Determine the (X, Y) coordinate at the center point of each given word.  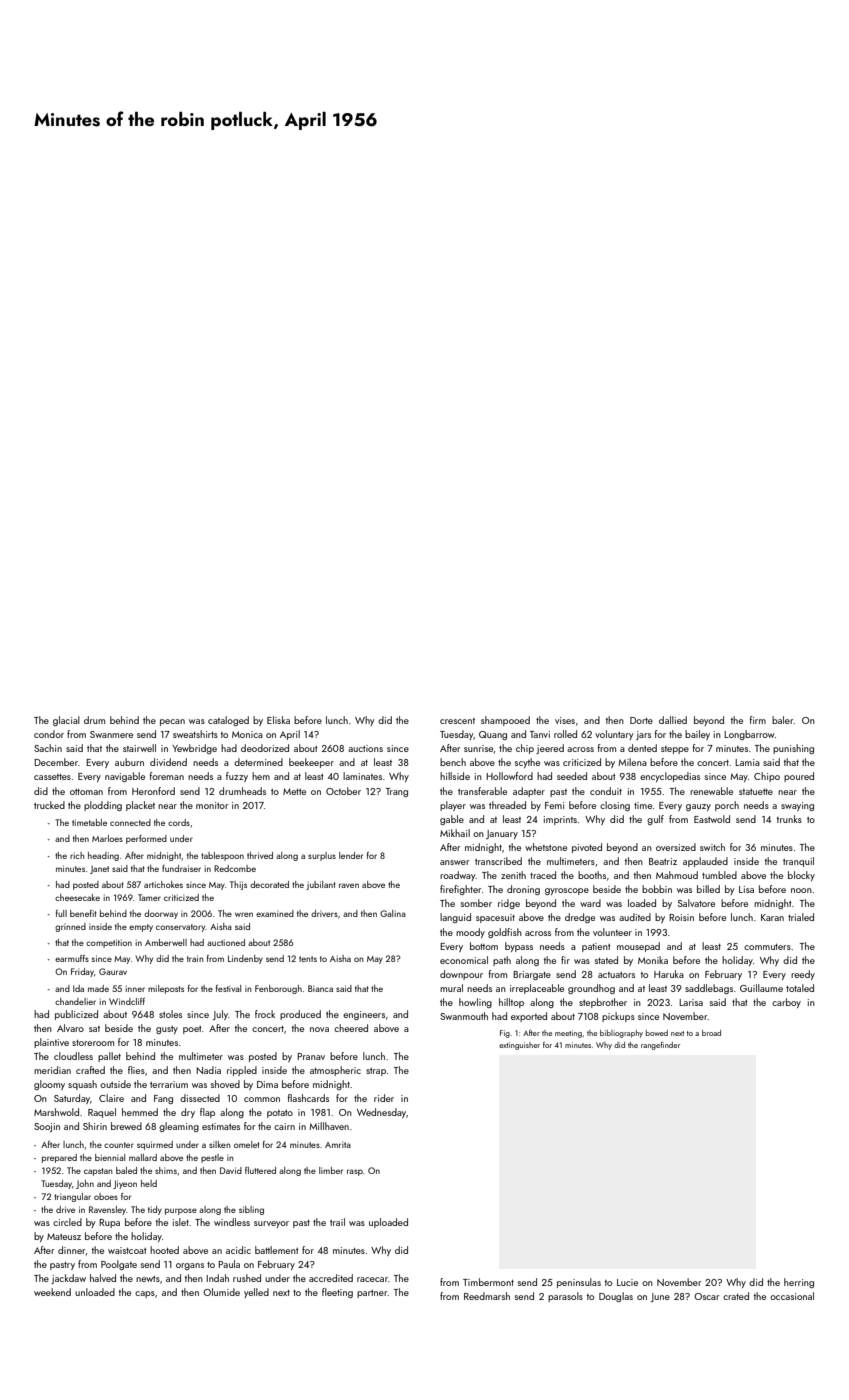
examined (275, 913)
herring (799, 1283)
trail (337, 1222)
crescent (457, 721)
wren (244, 914)
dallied (673, 720)
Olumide (221, 1292)
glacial (66, 721)
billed (708, 889)
